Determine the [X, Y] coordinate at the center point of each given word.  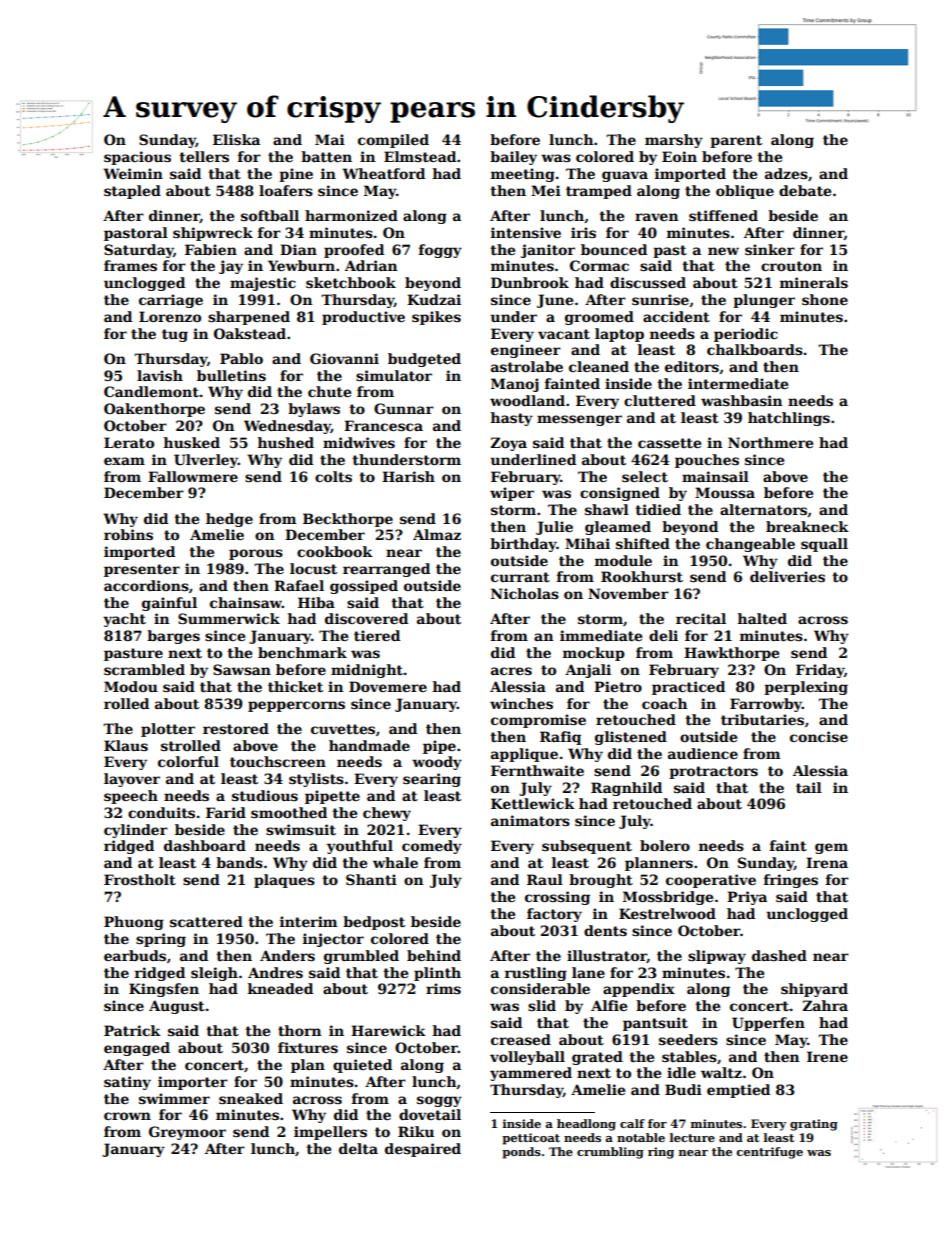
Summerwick [229, 618]
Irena [827, 862]
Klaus [126, 745]
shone [825, 299]
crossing [557, 898]
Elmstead [420, 156]
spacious [137, 158]
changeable [750, 545]
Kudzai [434, 299]
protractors [713, 772]
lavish [160, 375]
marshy [674, 141]
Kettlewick [533, 803]
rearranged [386, 570]
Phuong [134, 923]
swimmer [174, 1098]
